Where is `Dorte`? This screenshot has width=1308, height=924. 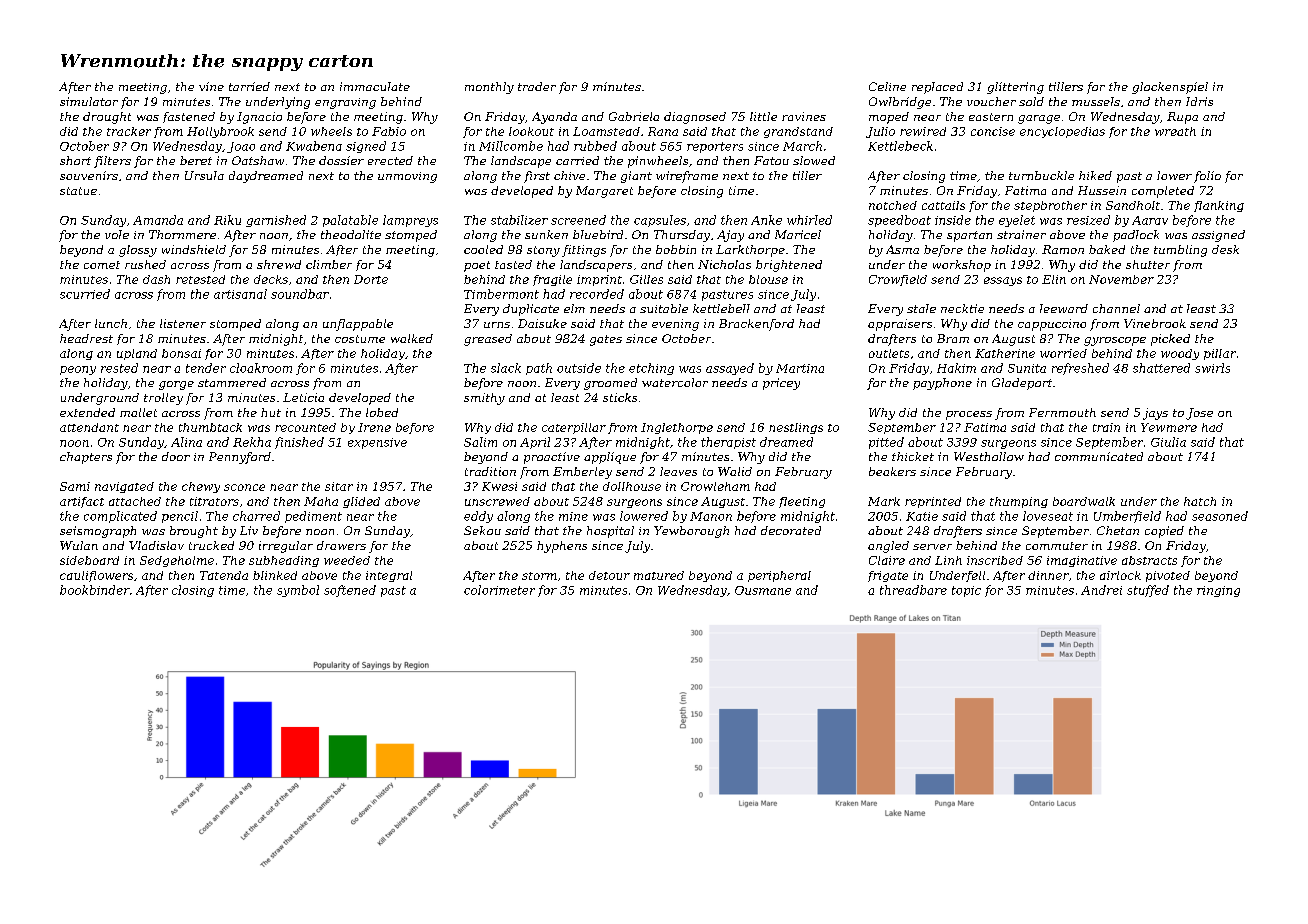 Dorte is located at coordinates (371, 279).
